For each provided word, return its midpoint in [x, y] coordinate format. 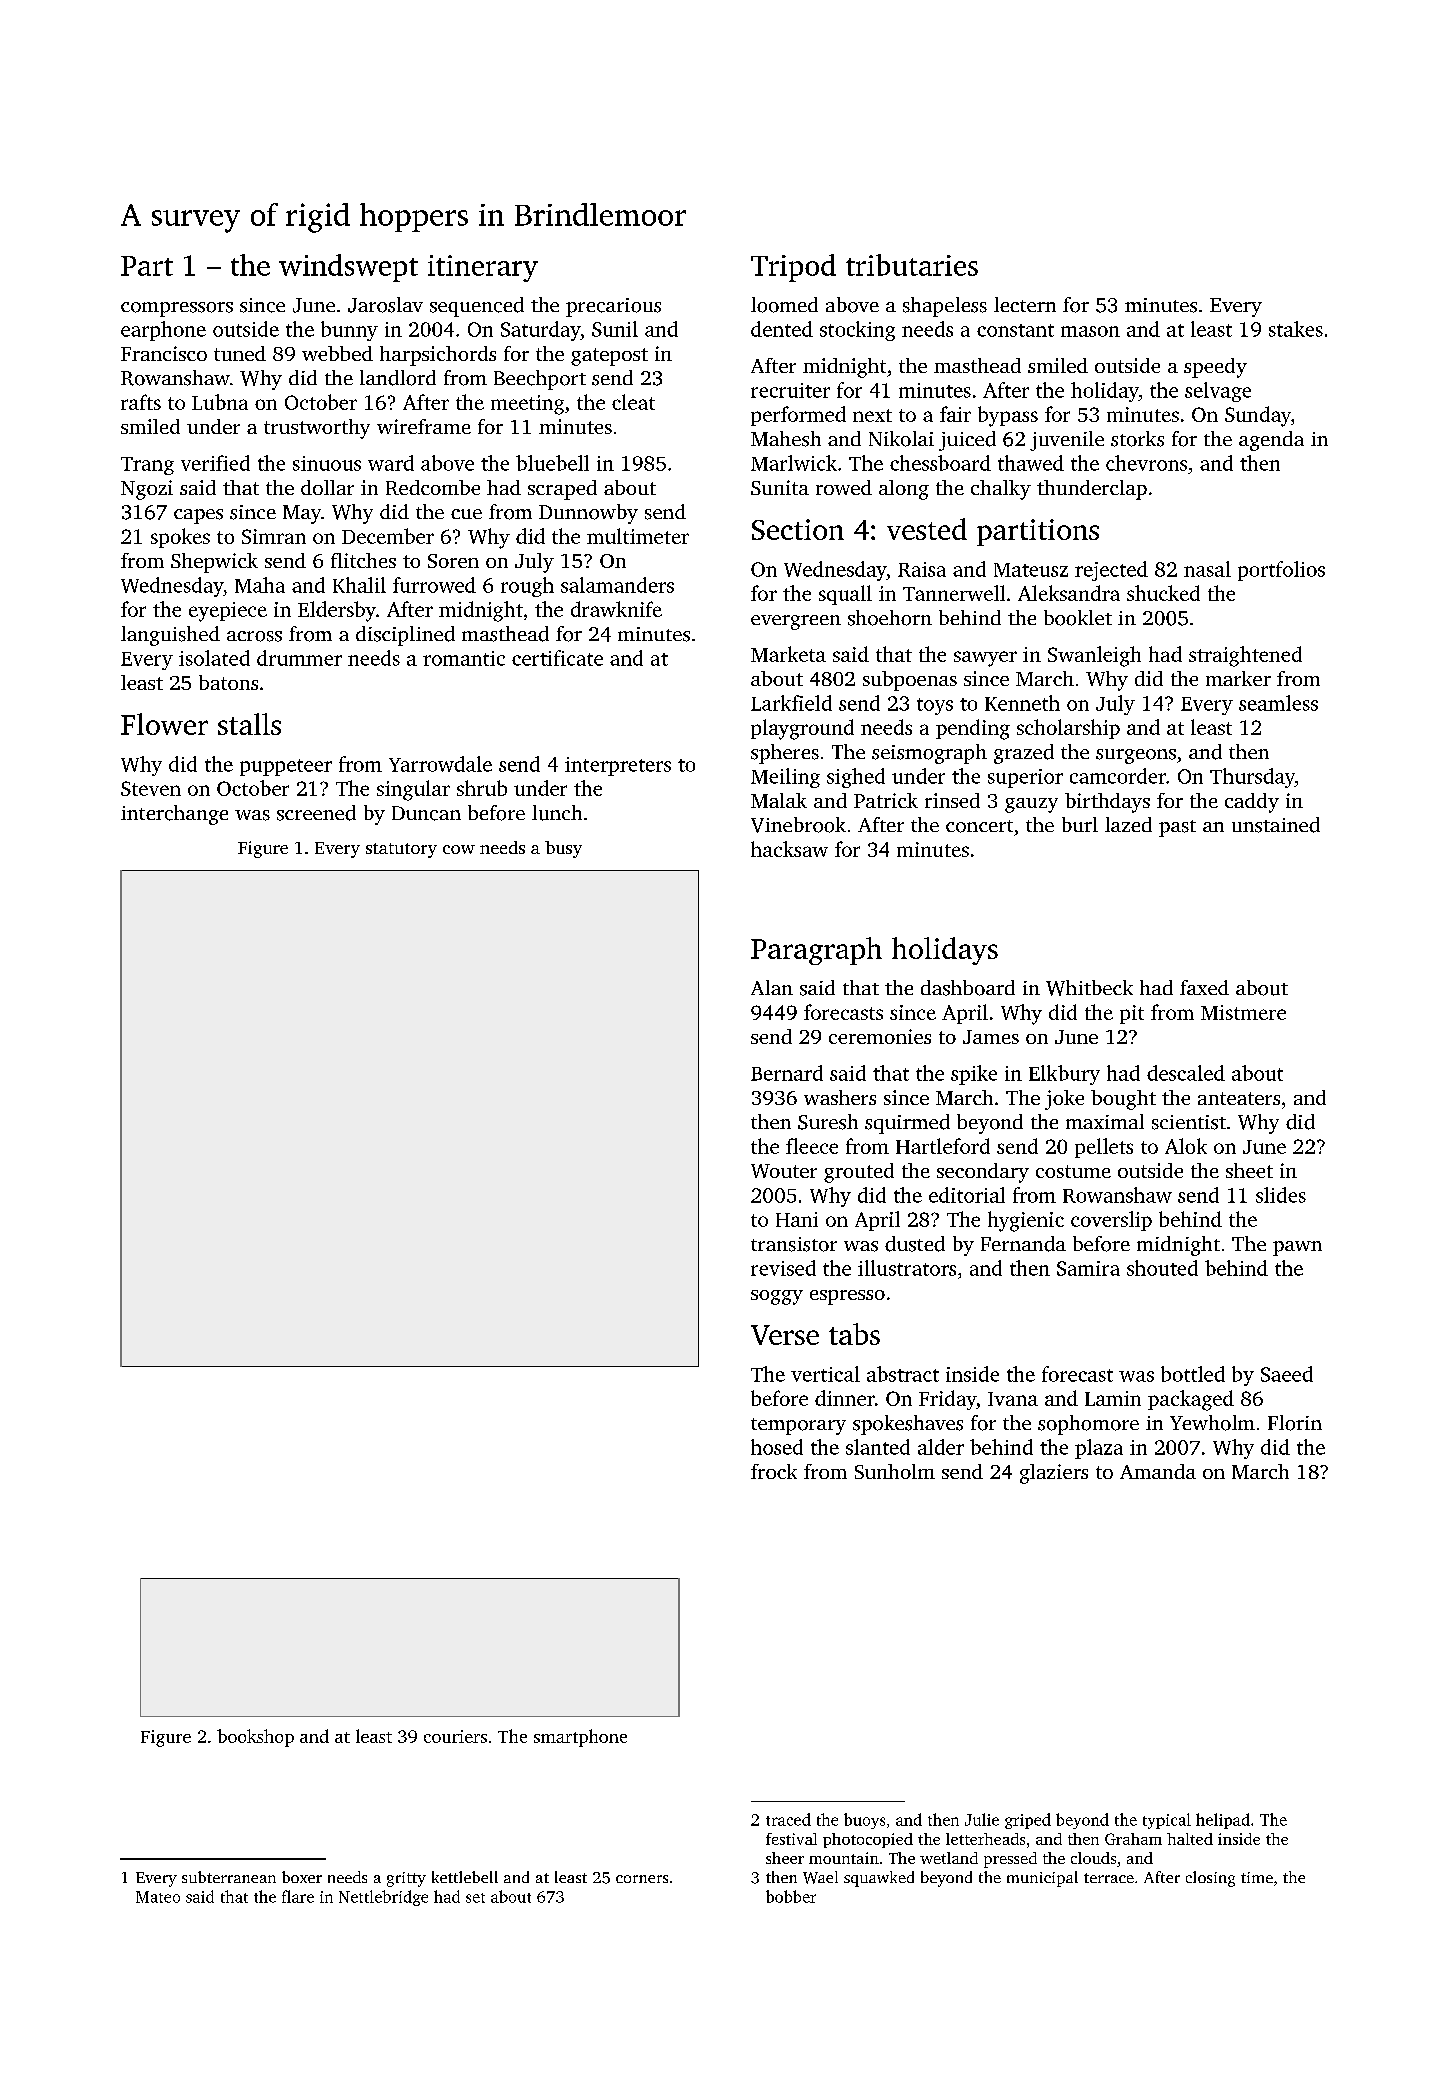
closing [1210, 1879]
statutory [401, 850]
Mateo [158, 1897]
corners [642, 1879]
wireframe [424, 426]
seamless [1278, 703]
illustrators [907, 1268]
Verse [785, 1335]
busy [563, 849]
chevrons [1146, 463]
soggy [777, 1297]
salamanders [617, 585]
